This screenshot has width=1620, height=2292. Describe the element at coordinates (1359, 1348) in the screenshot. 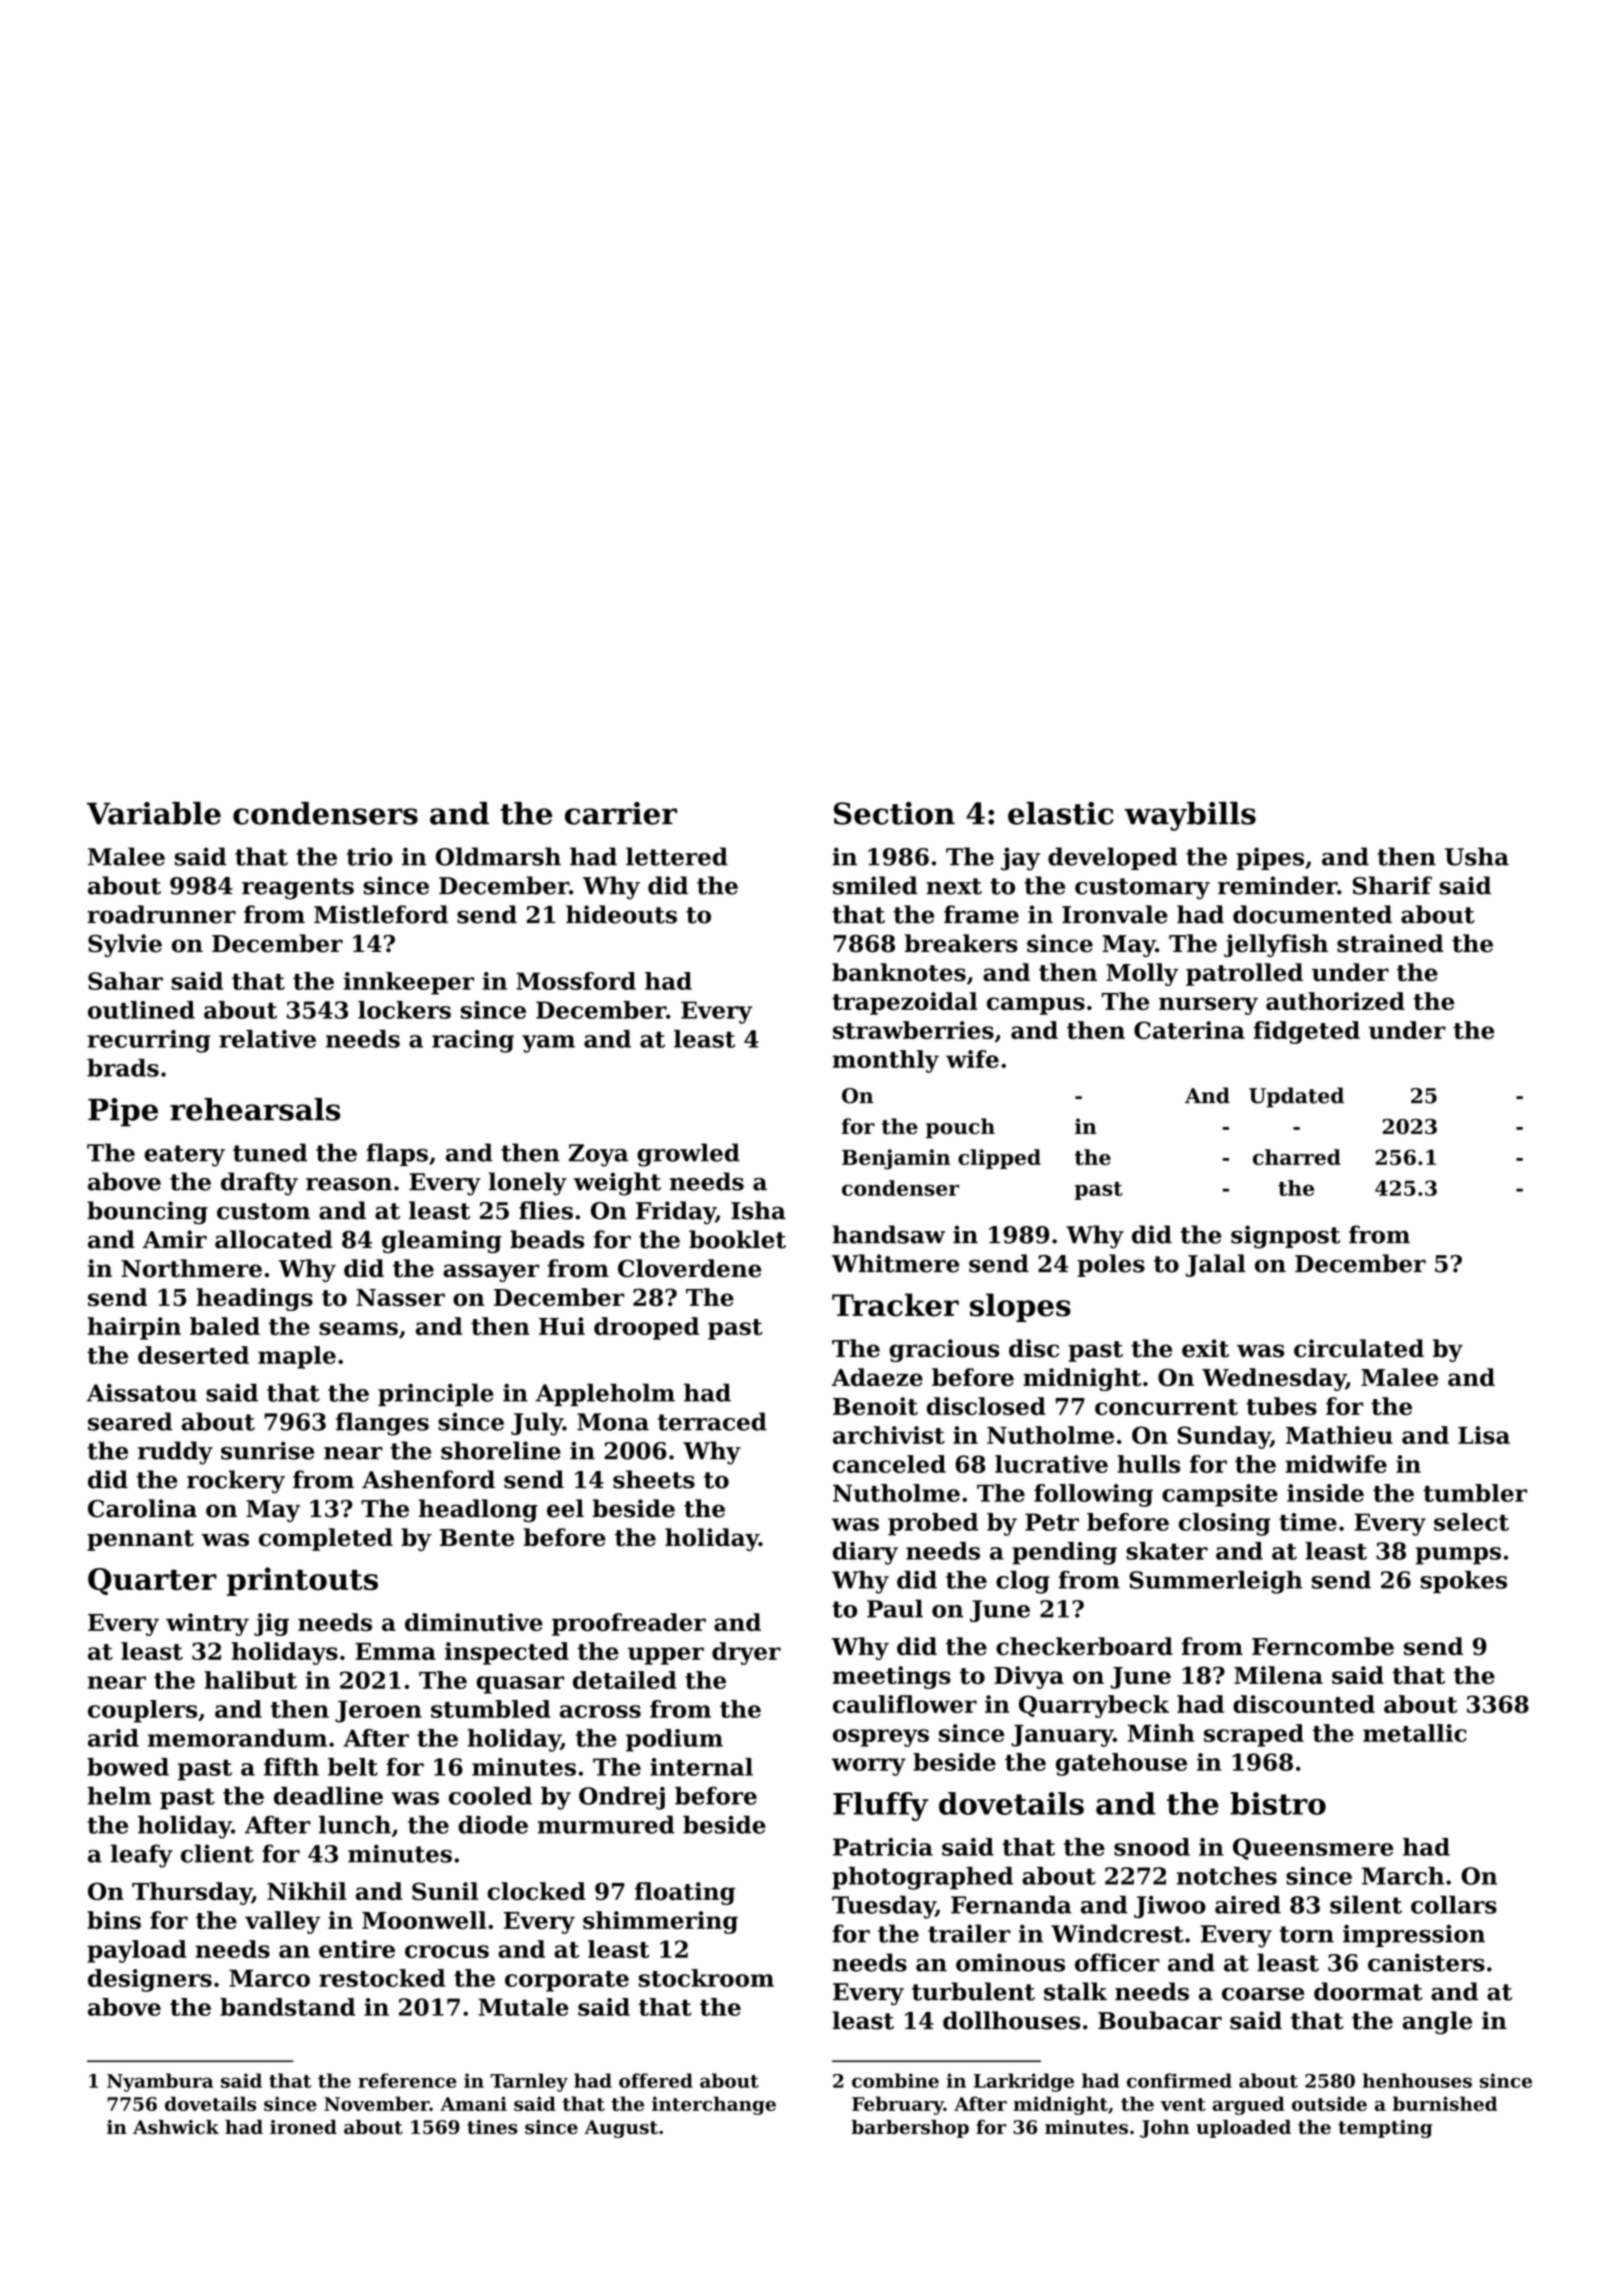

I see `circulated` at that location.
